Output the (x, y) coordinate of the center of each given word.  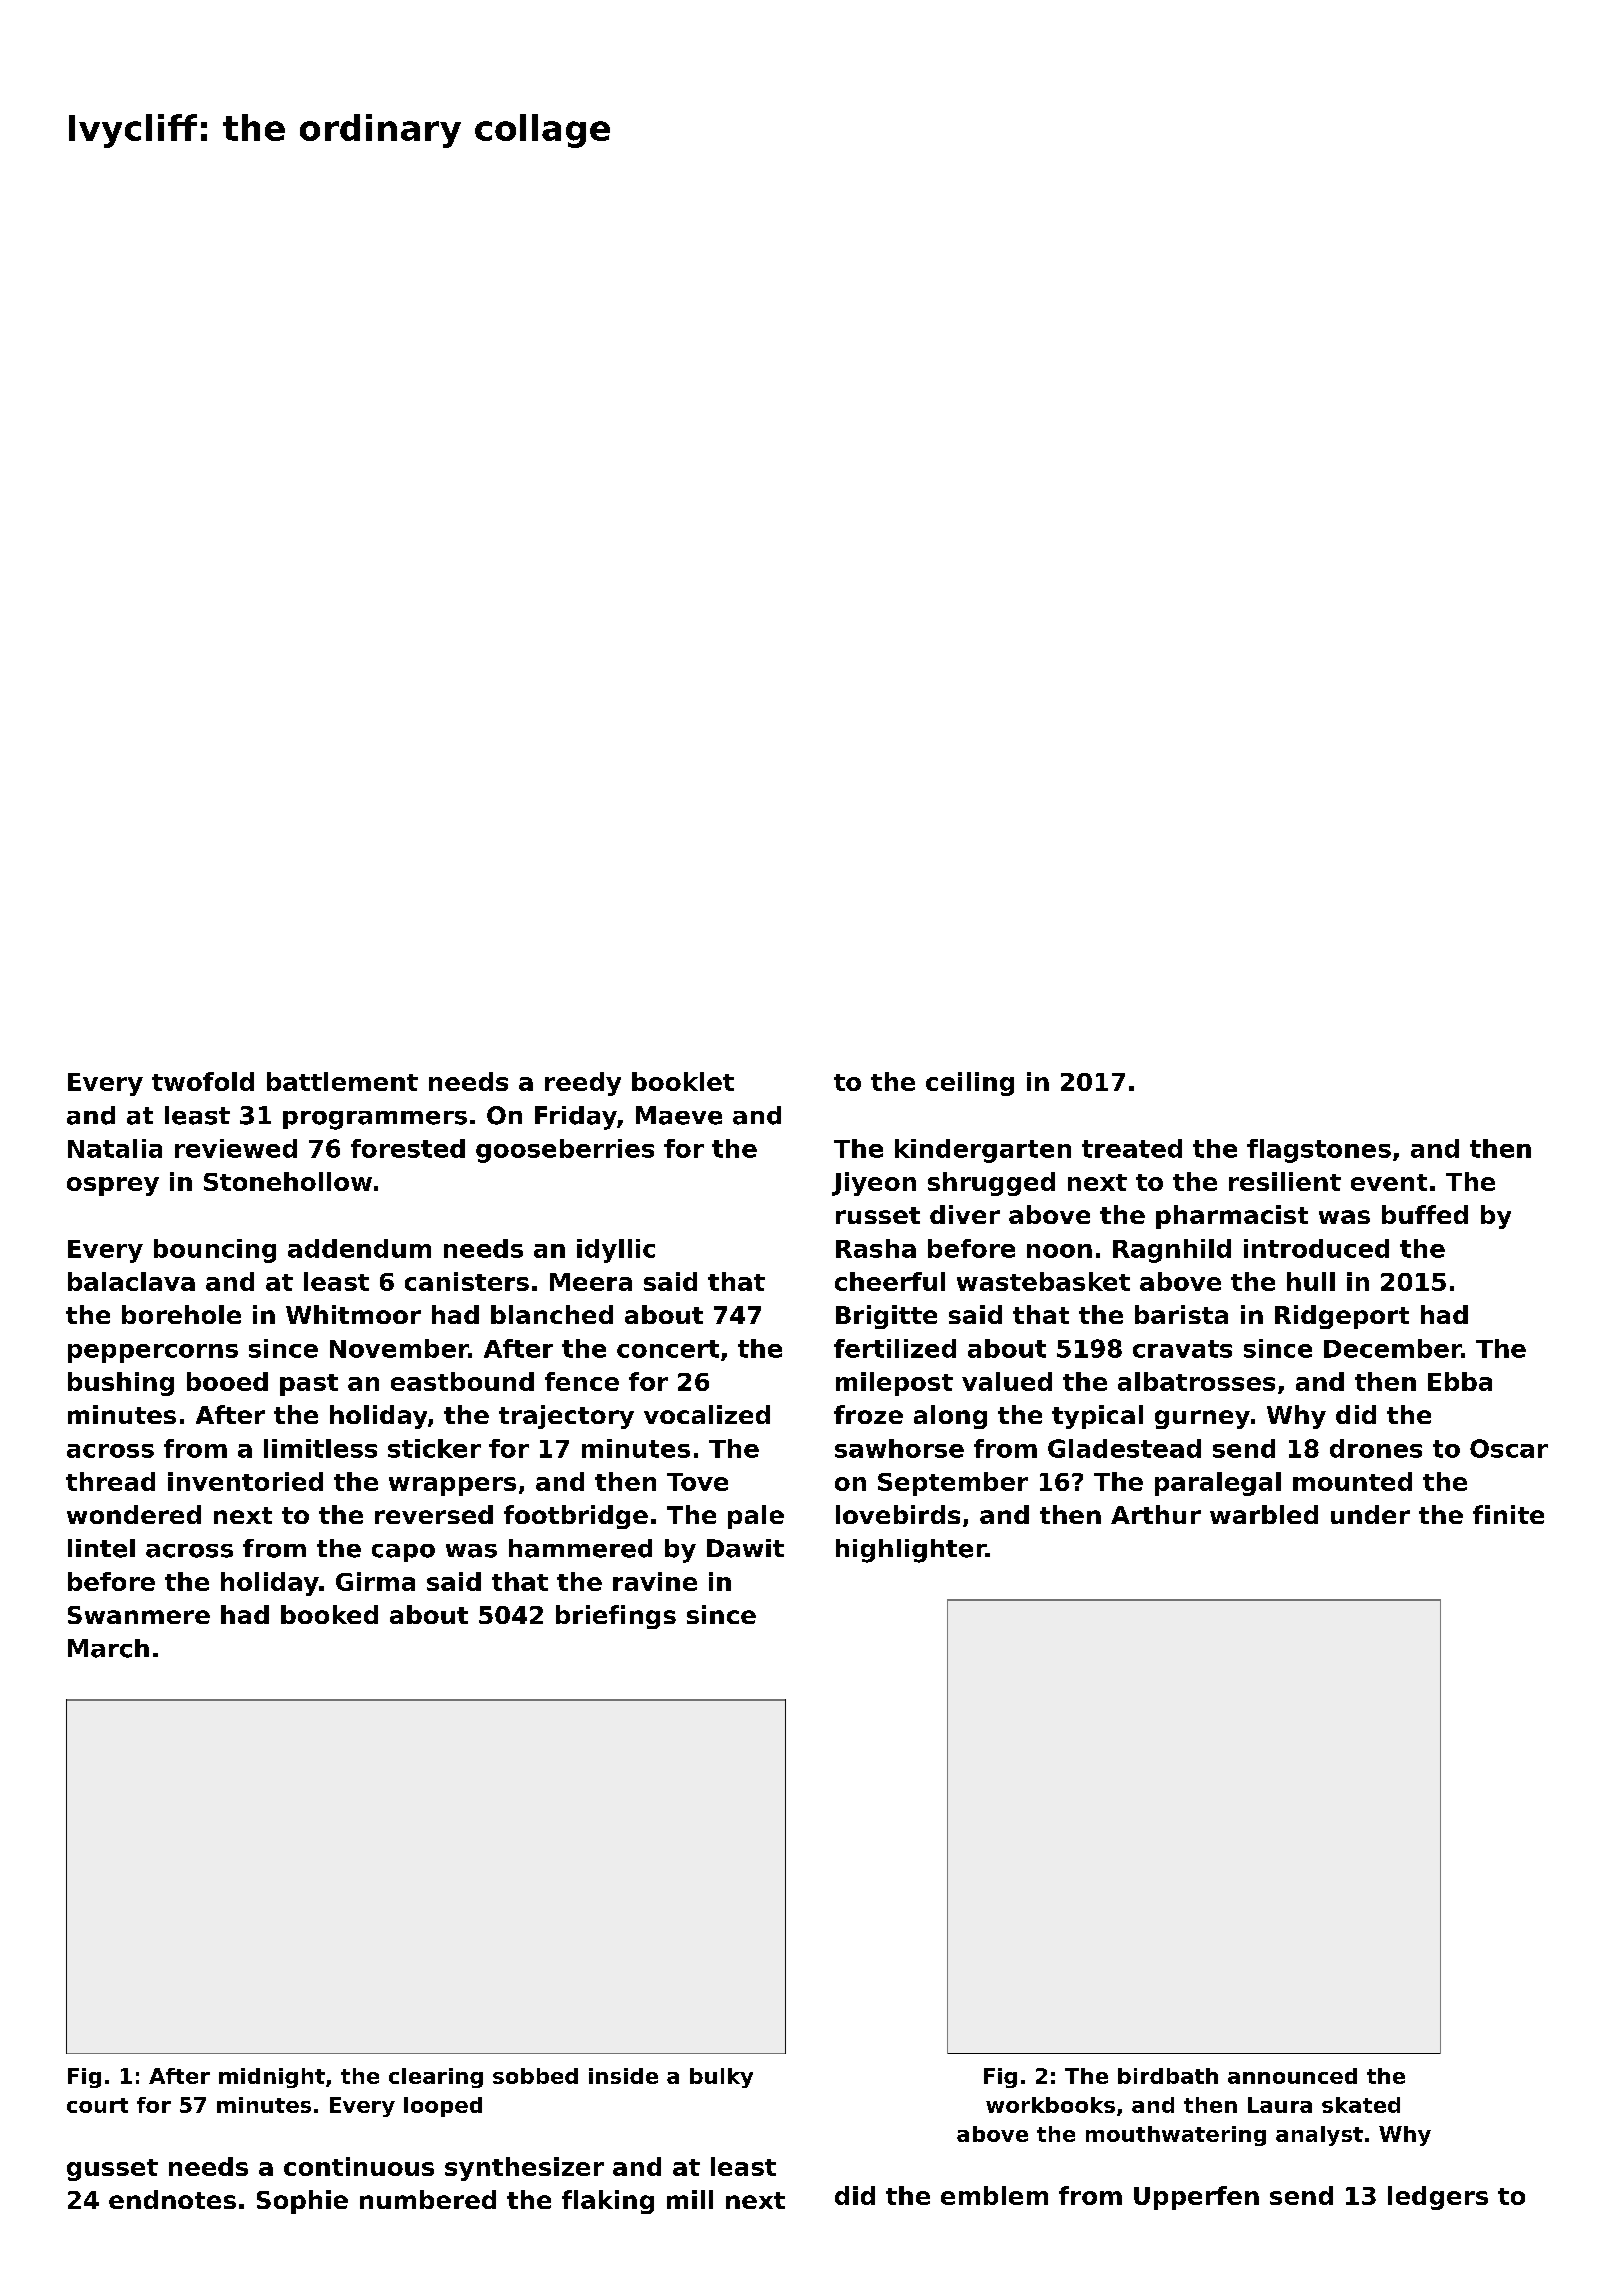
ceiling (970, 1084)
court (97, 2105)
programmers (375, 1120)
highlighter (911, 1551)
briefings (616, 1617)
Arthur (1156, 1514)
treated (1132, 1148)
